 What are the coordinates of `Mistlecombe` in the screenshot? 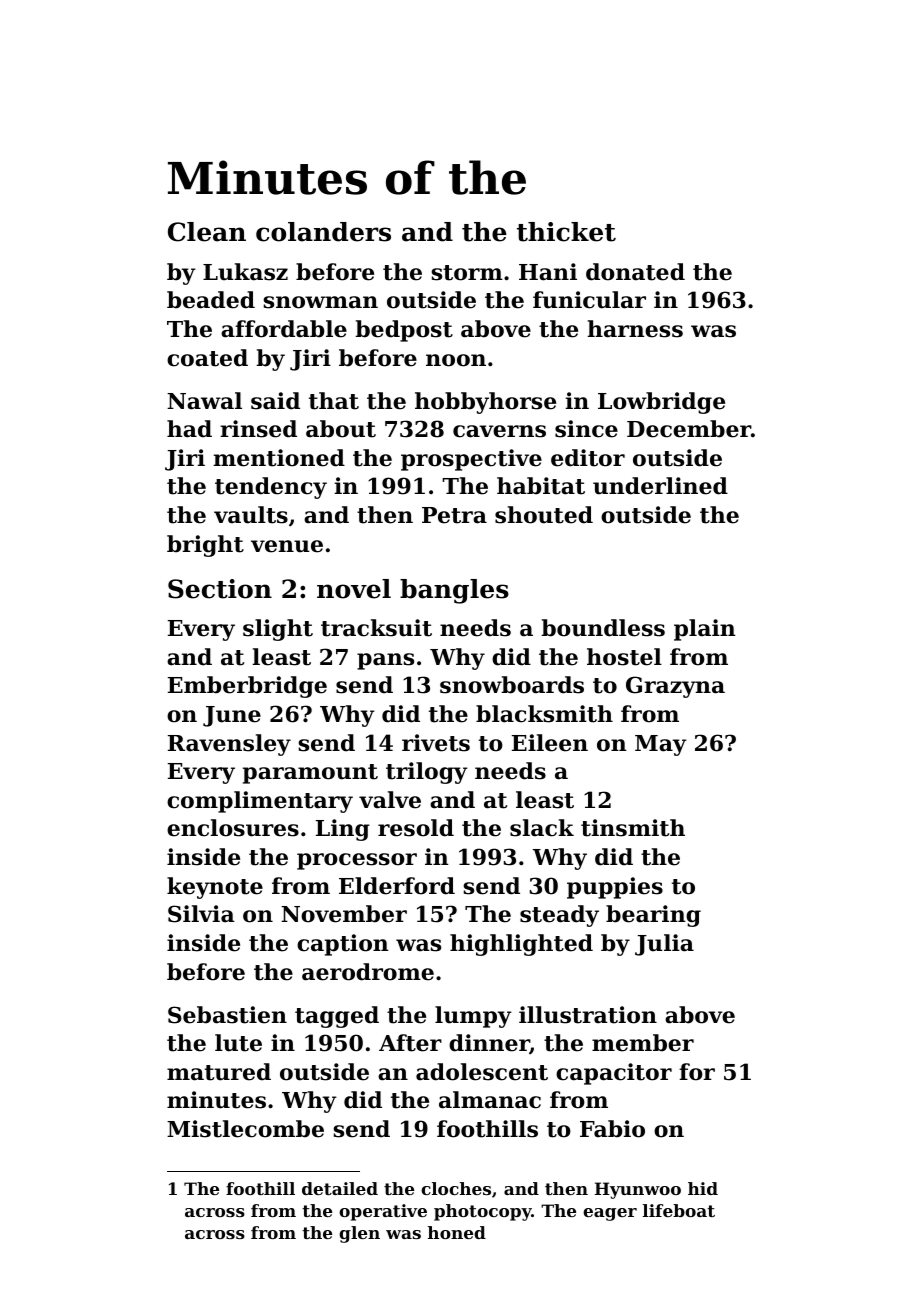 It's located at (245, 1129).
